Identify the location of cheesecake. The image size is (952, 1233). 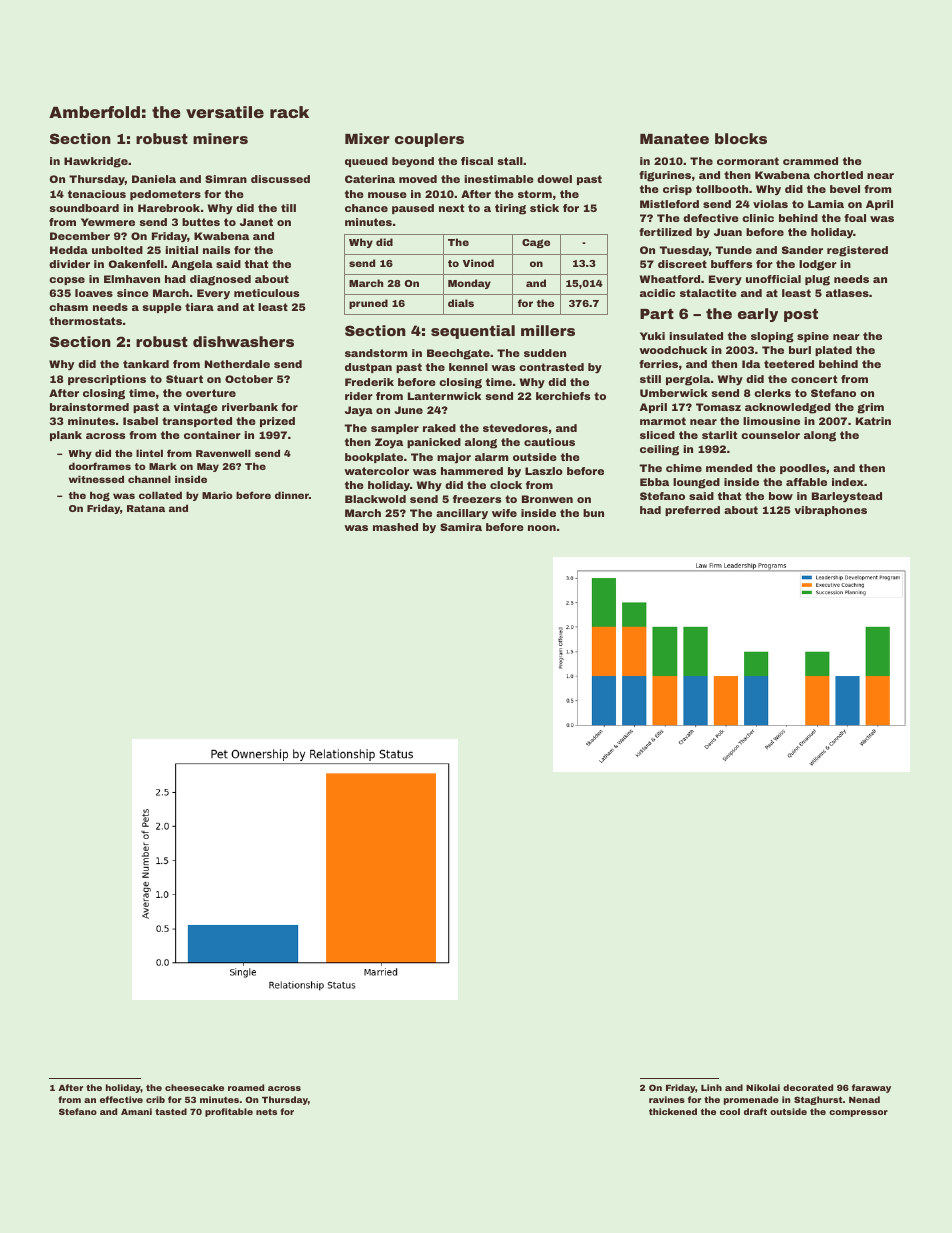
(194, 1087).
